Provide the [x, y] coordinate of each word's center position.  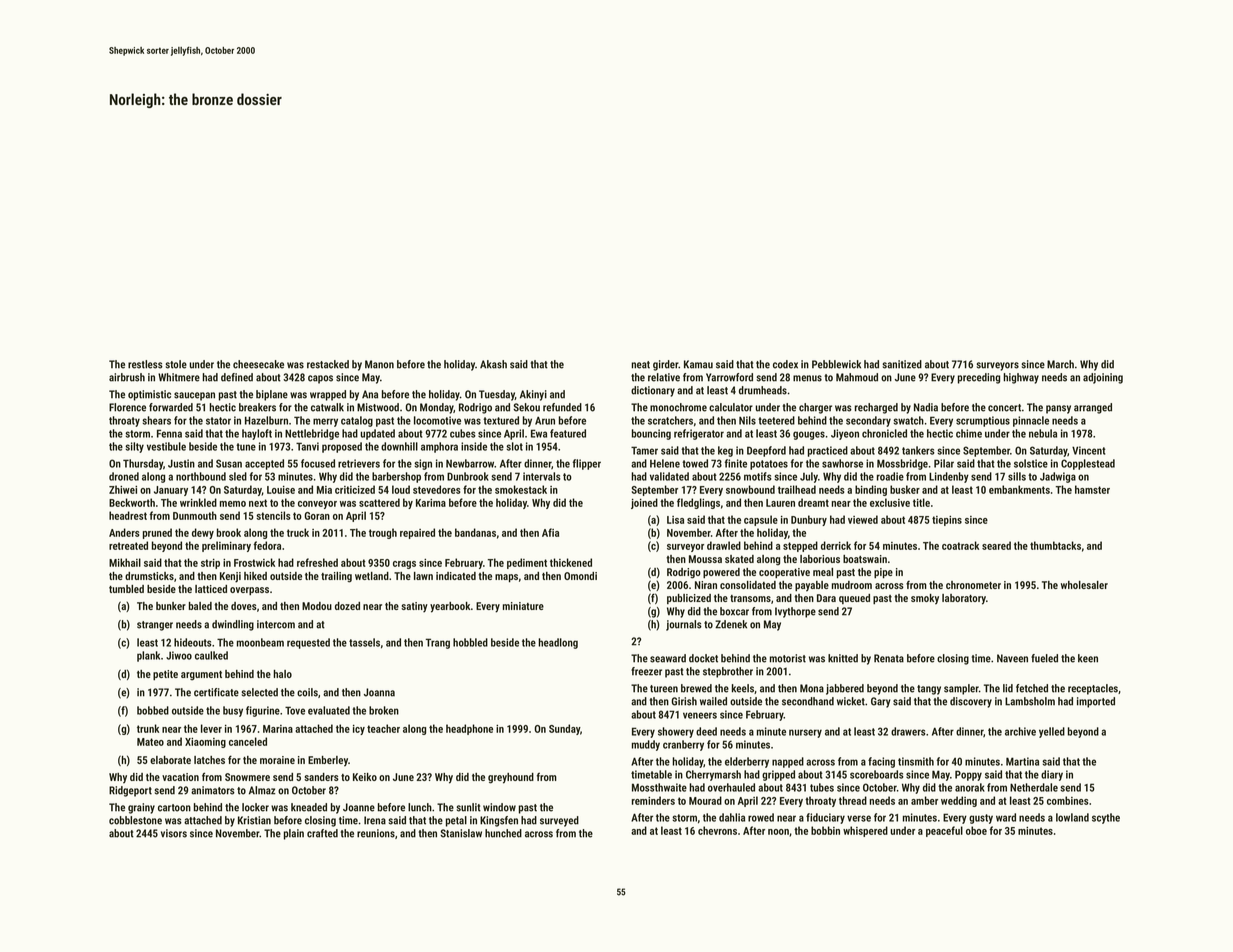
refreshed [317, 562]
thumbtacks [1055, 545]
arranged [1093, 408]
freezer [646, 671]
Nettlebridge [312, 434]
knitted [843, 658]
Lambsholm [1030, 701]
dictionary [653, 391]
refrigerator [699, 434]
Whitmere [179, 377]
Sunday [564, 729]
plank [148, 656]
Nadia [926, 407]
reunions [376, 833]
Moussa [705, 559]
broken [384, 710]
